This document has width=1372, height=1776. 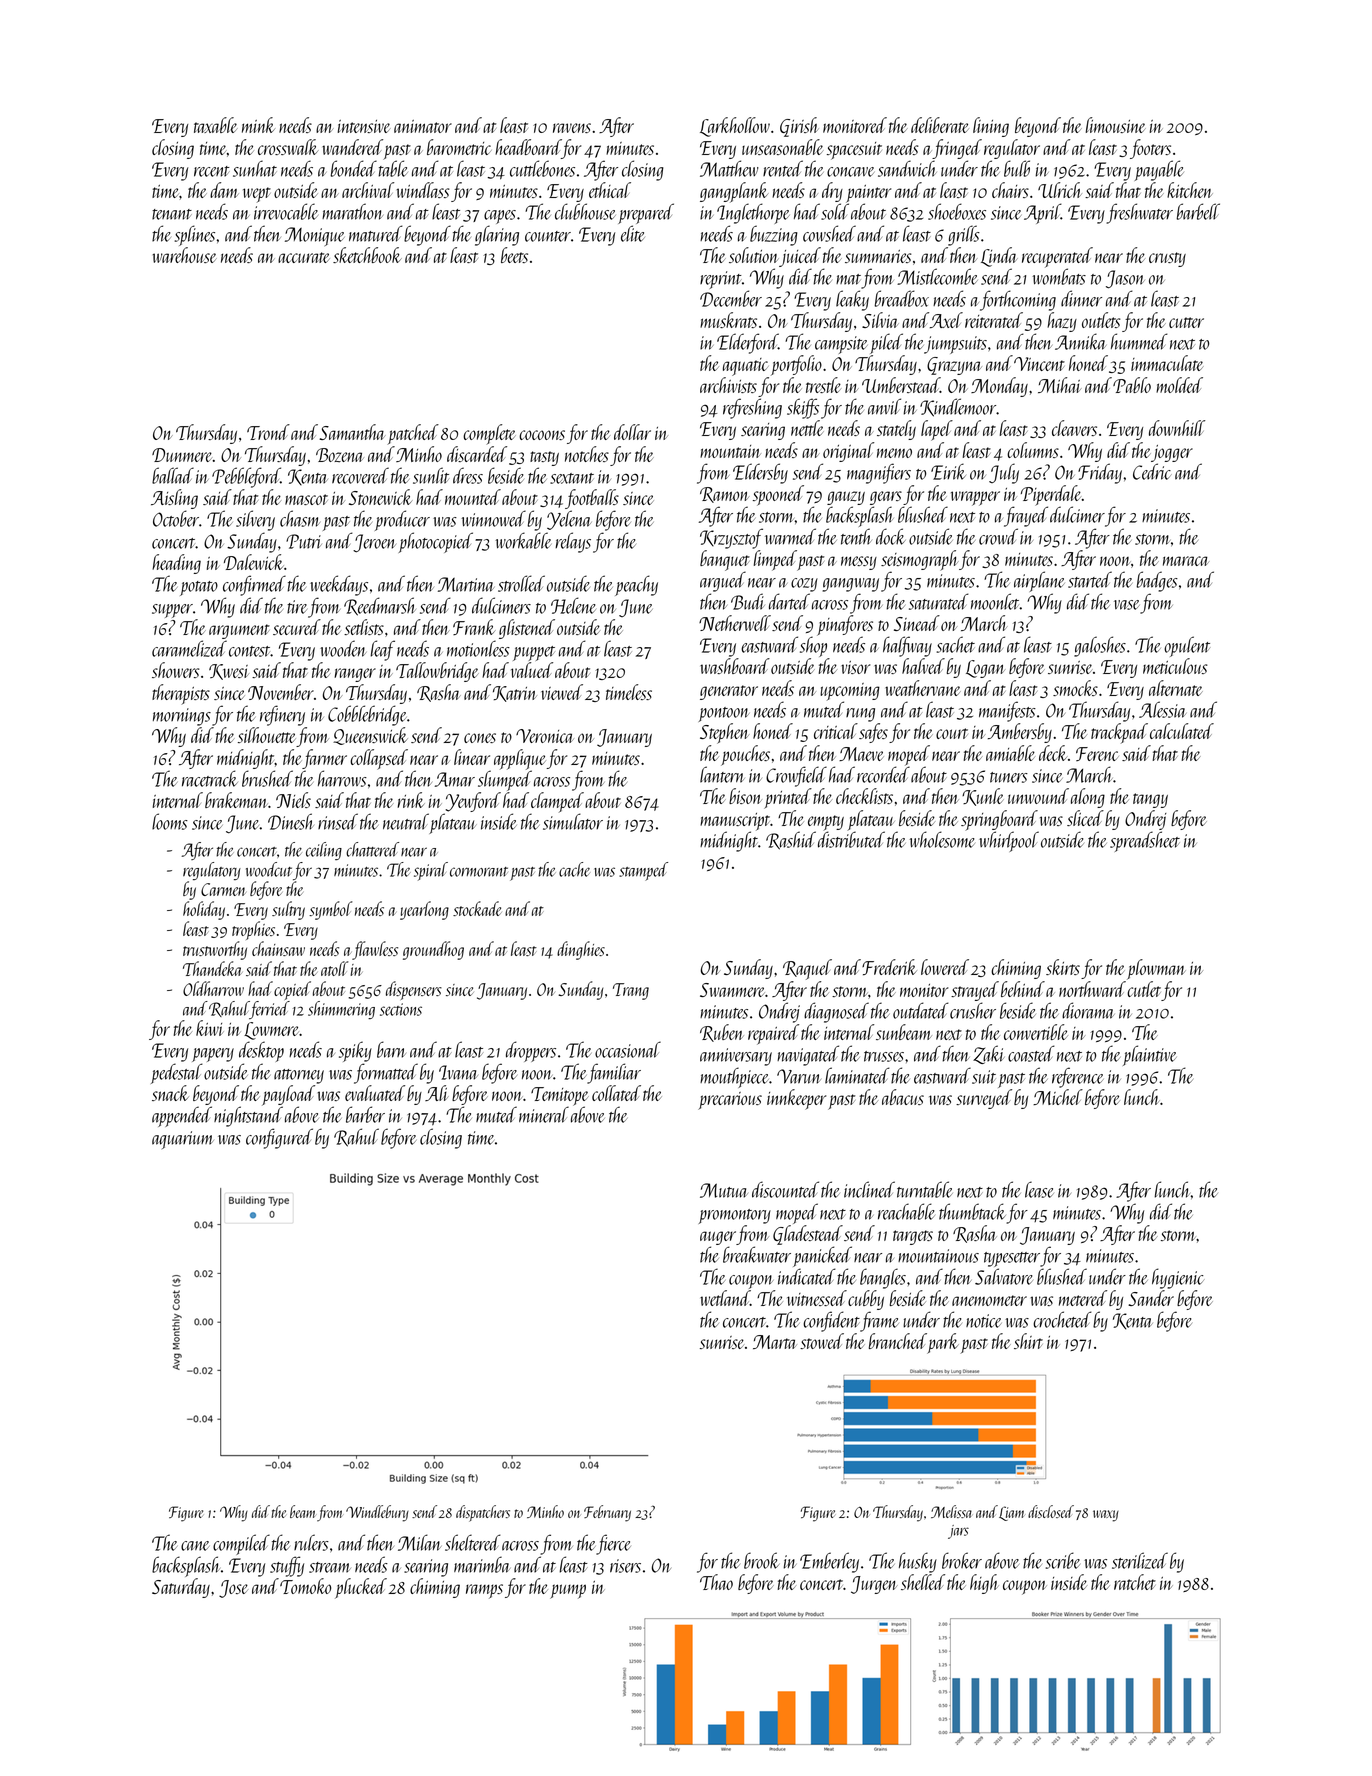 I want to click on Ambersby, so click(x=1020, y=733).
